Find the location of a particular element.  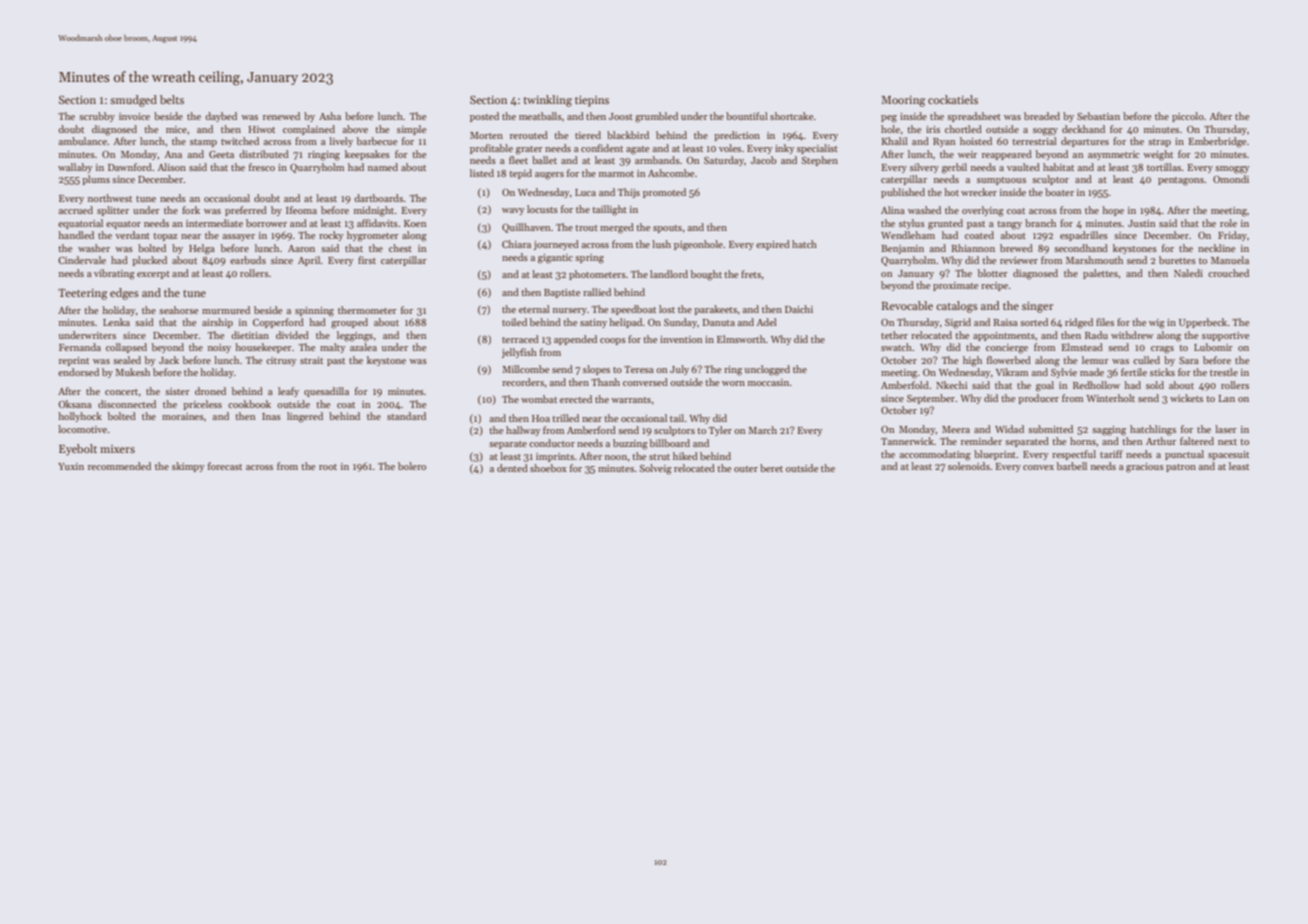

eternal is located at coordinates (534, 309).
